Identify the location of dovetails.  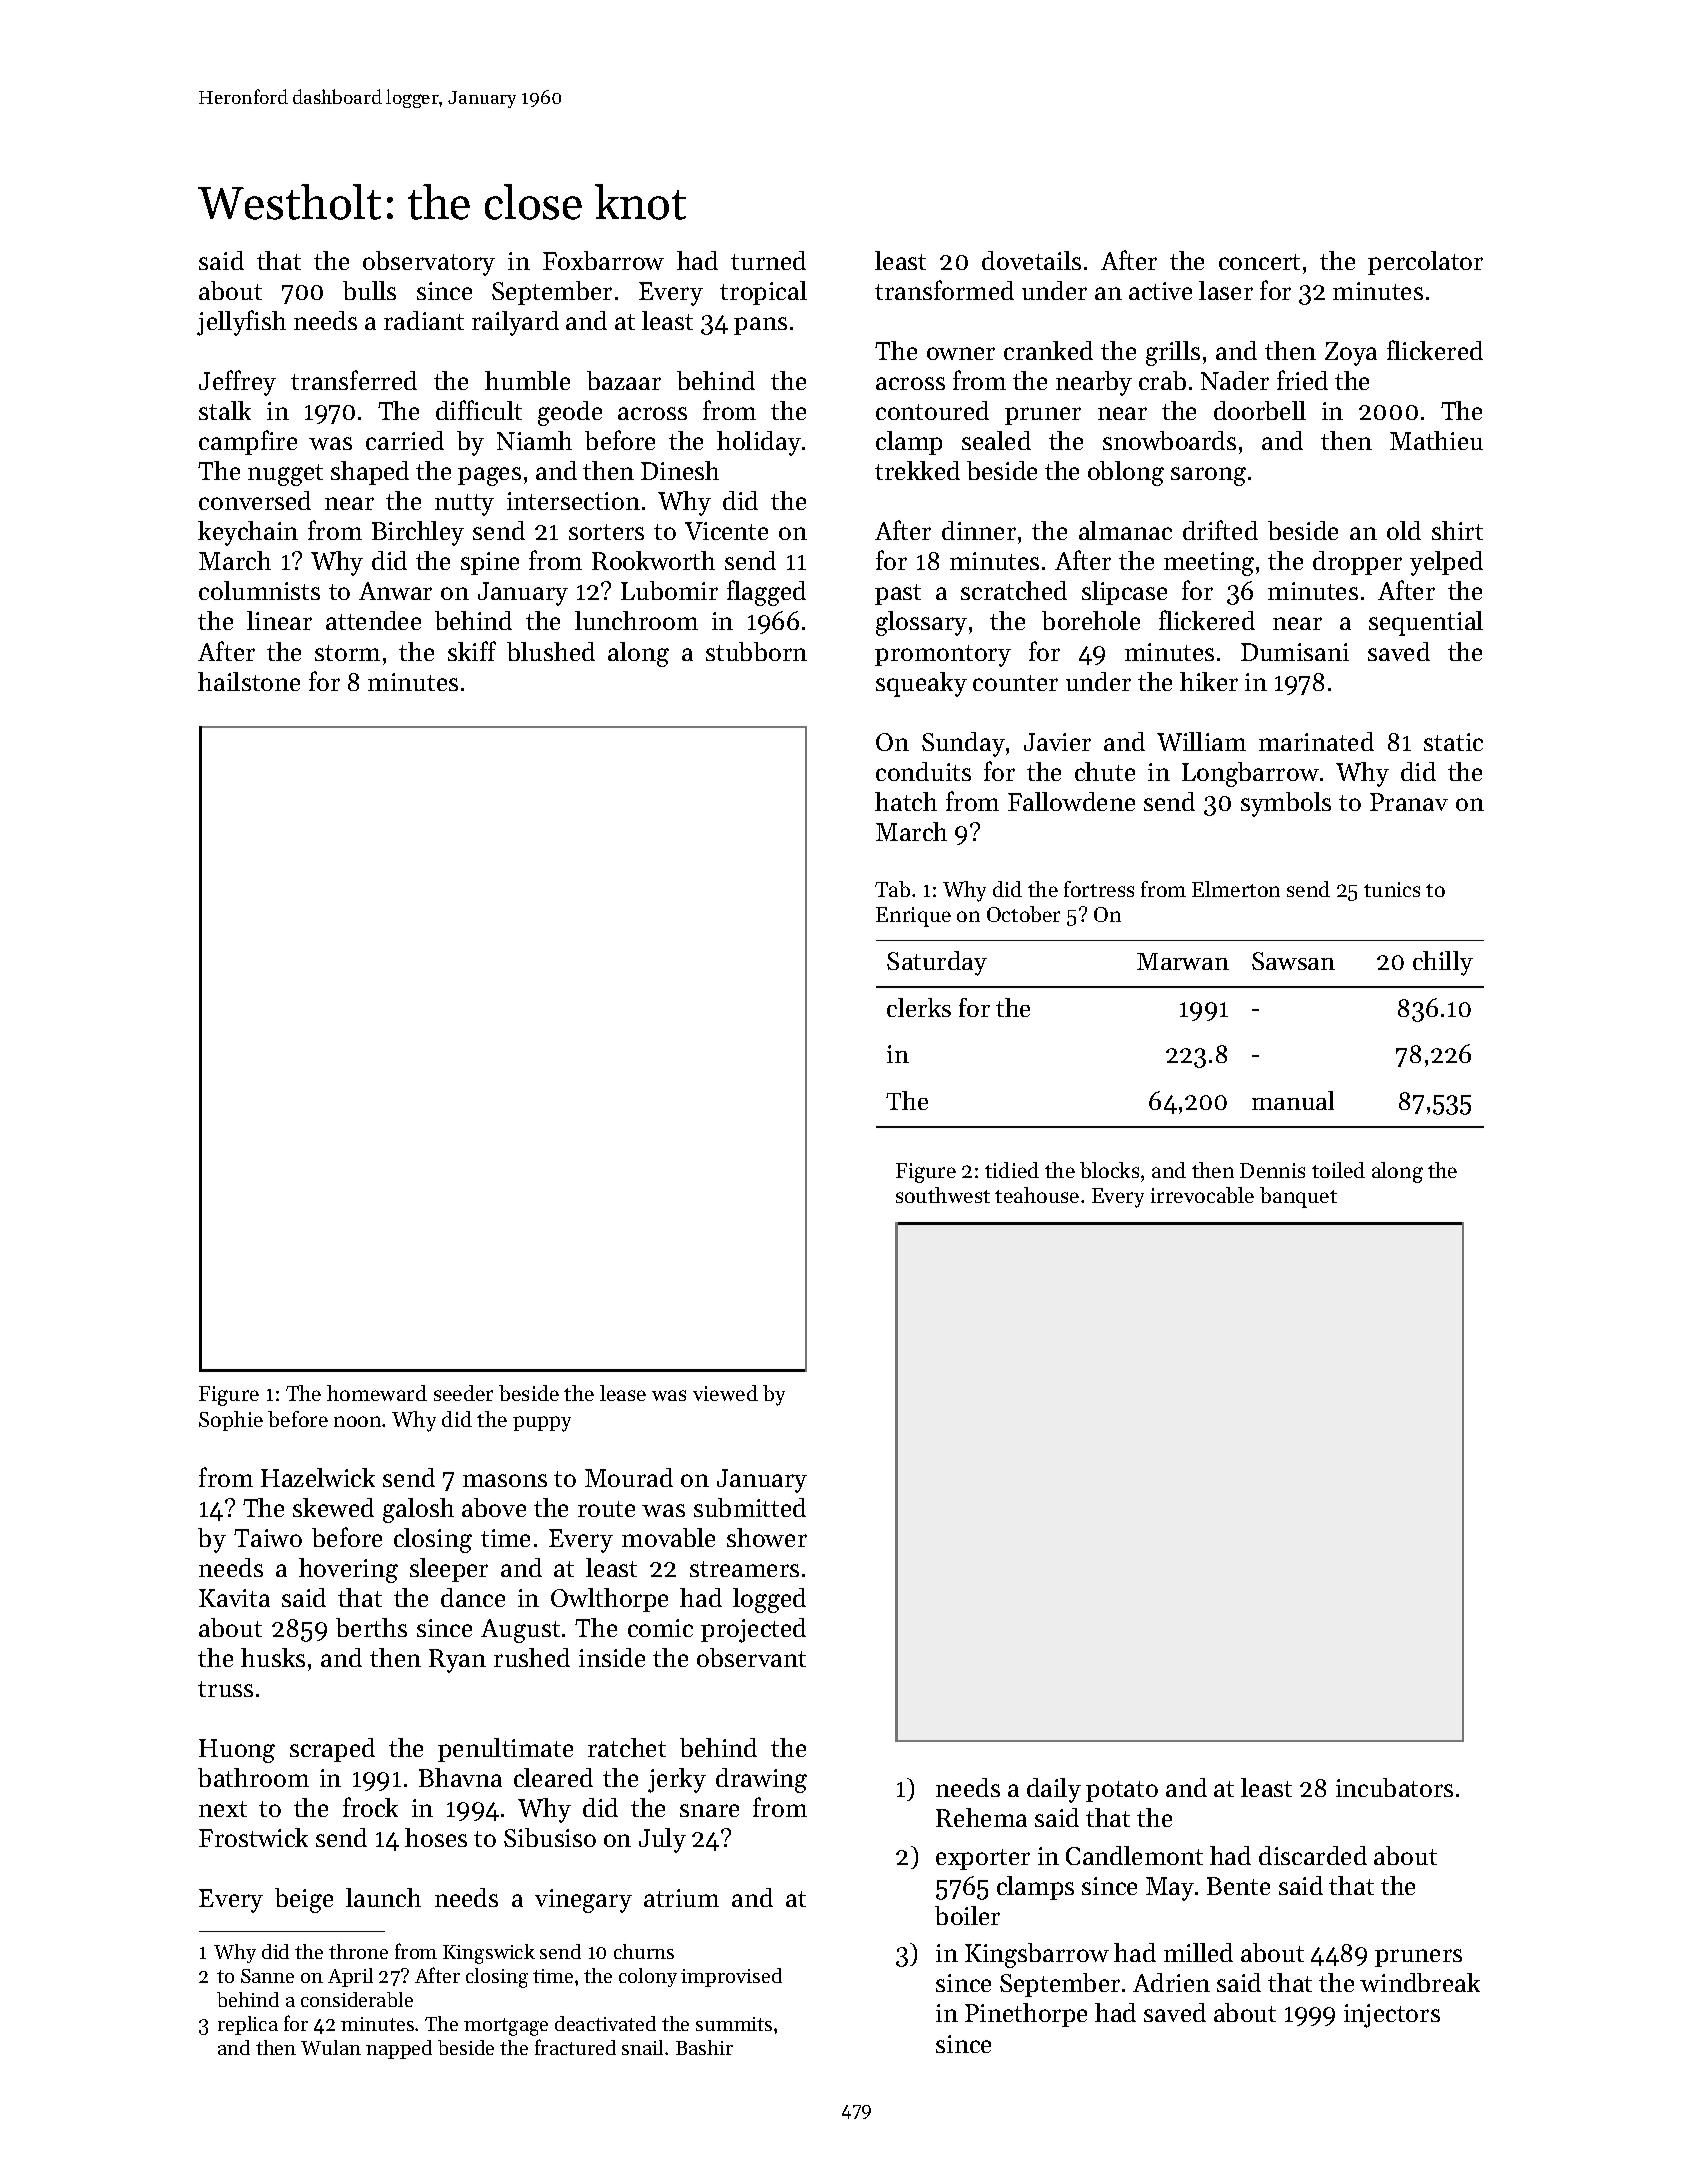
(1031, 260).
